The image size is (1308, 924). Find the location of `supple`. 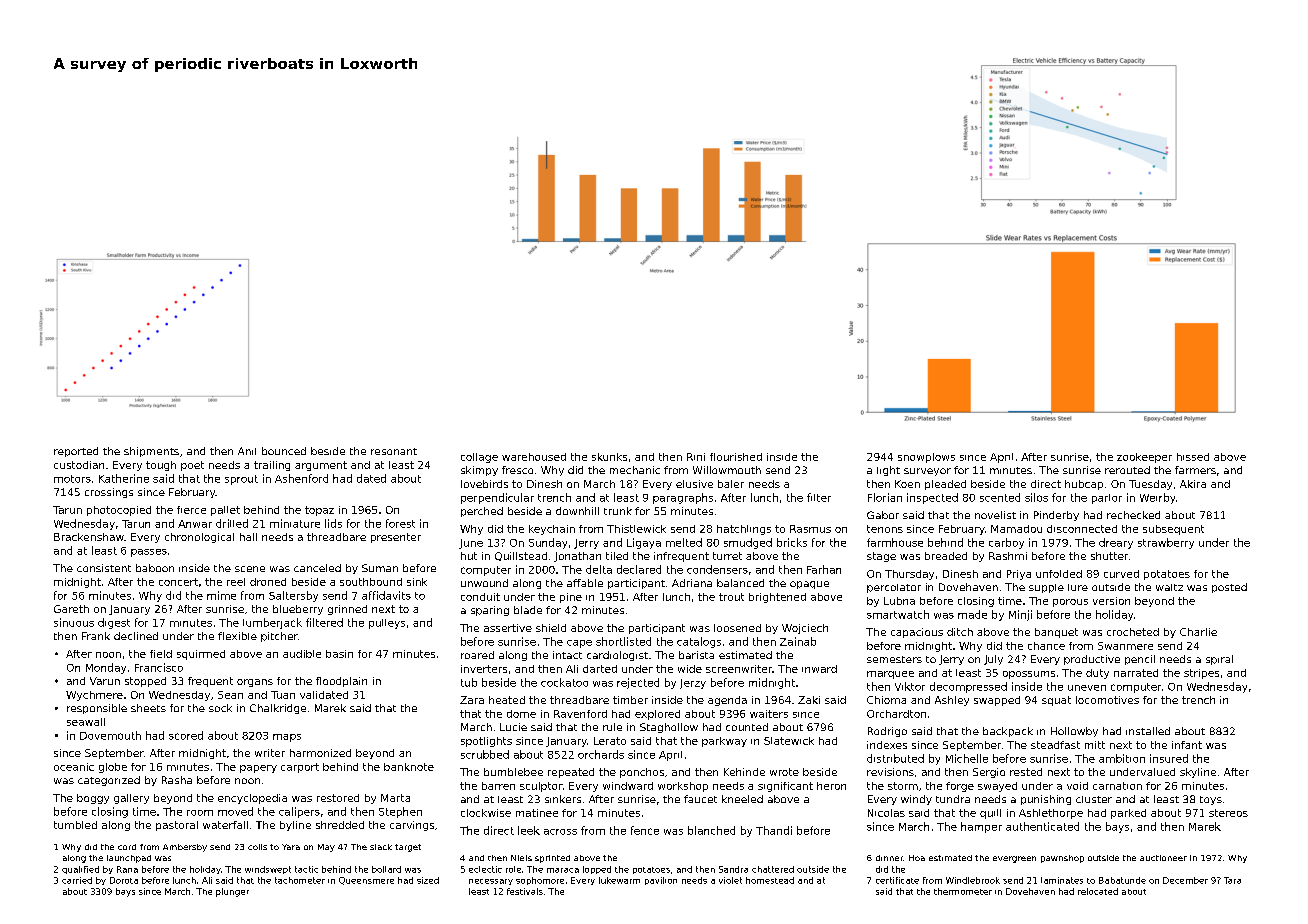

supple is located at coordinates (1046, 588).
